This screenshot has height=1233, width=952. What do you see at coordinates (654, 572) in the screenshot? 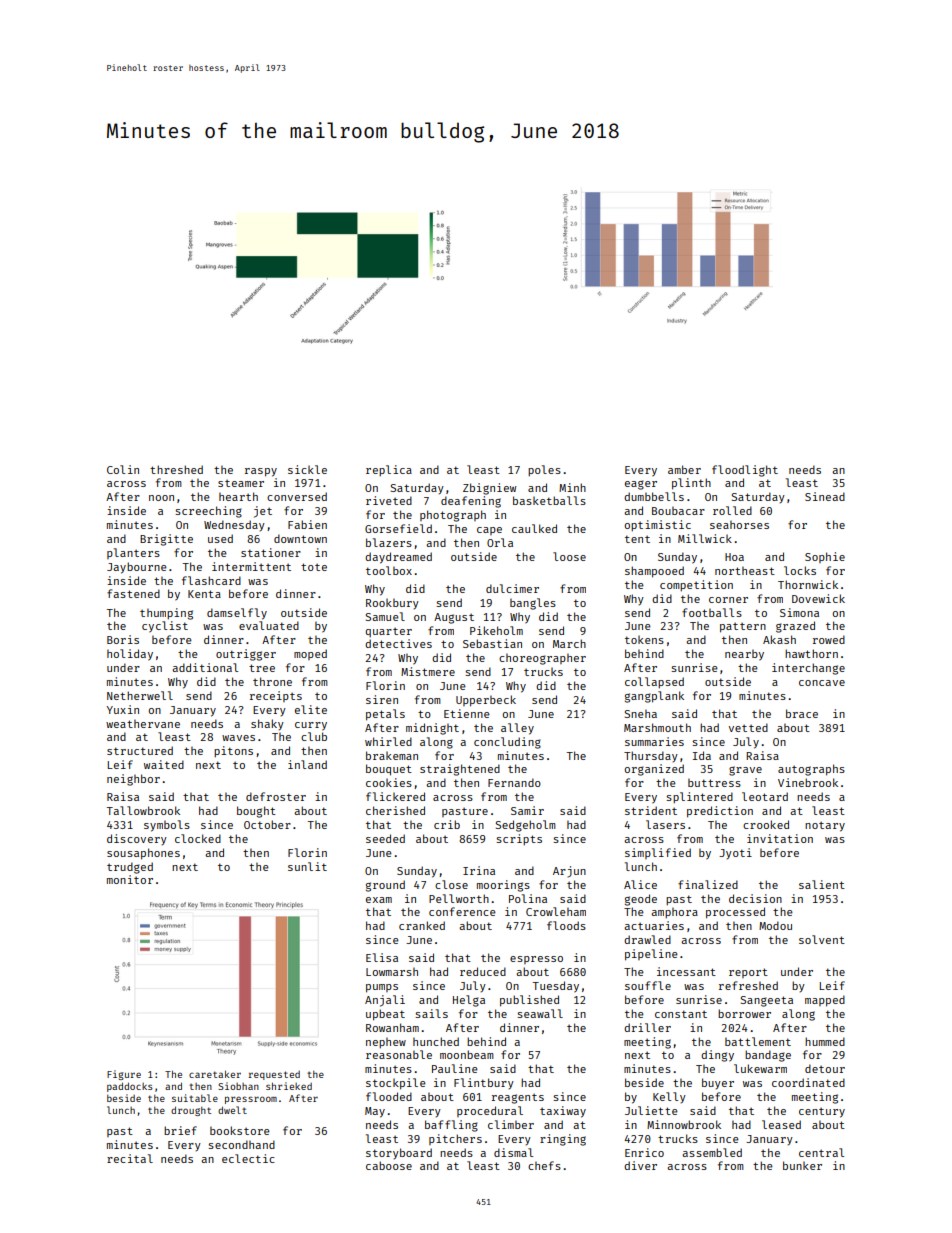
I see `shampooed` at bounding box center [654, 572].
